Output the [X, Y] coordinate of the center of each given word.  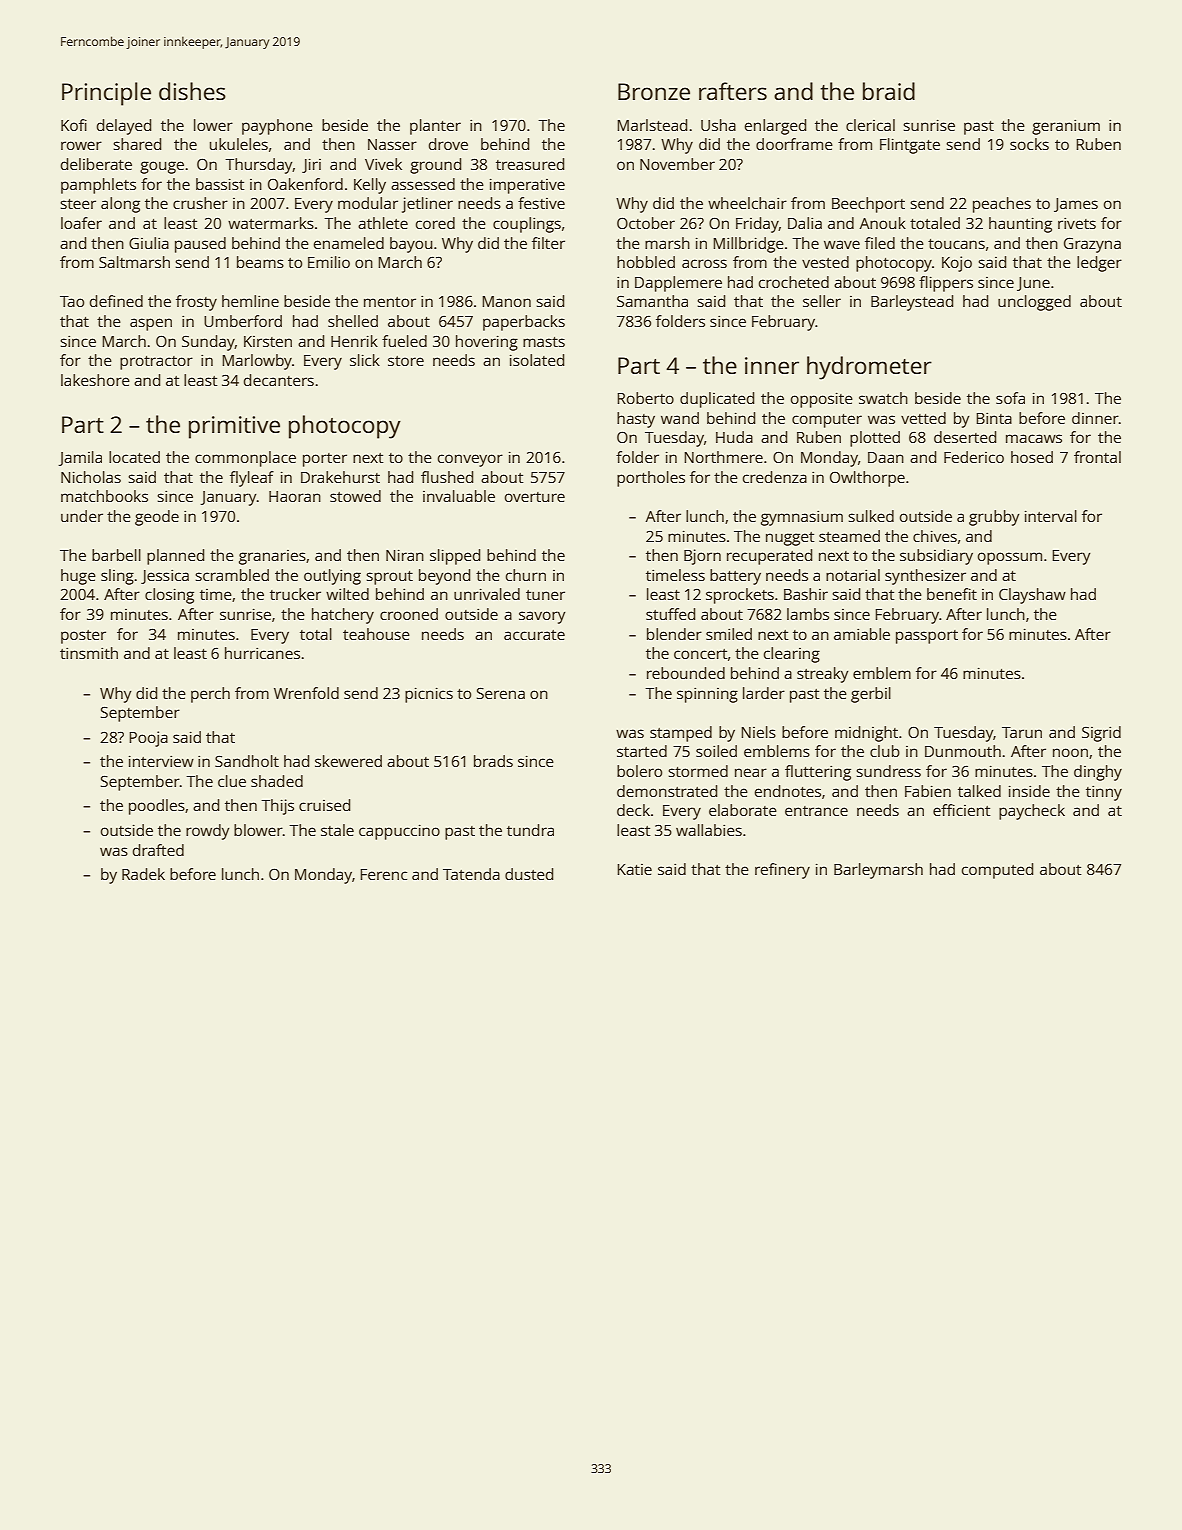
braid [889, 91]
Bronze [654, 91]
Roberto [645, 398]
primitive [234, 427]
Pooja [148, 739]
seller [822, 301]
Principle [106, 94]
